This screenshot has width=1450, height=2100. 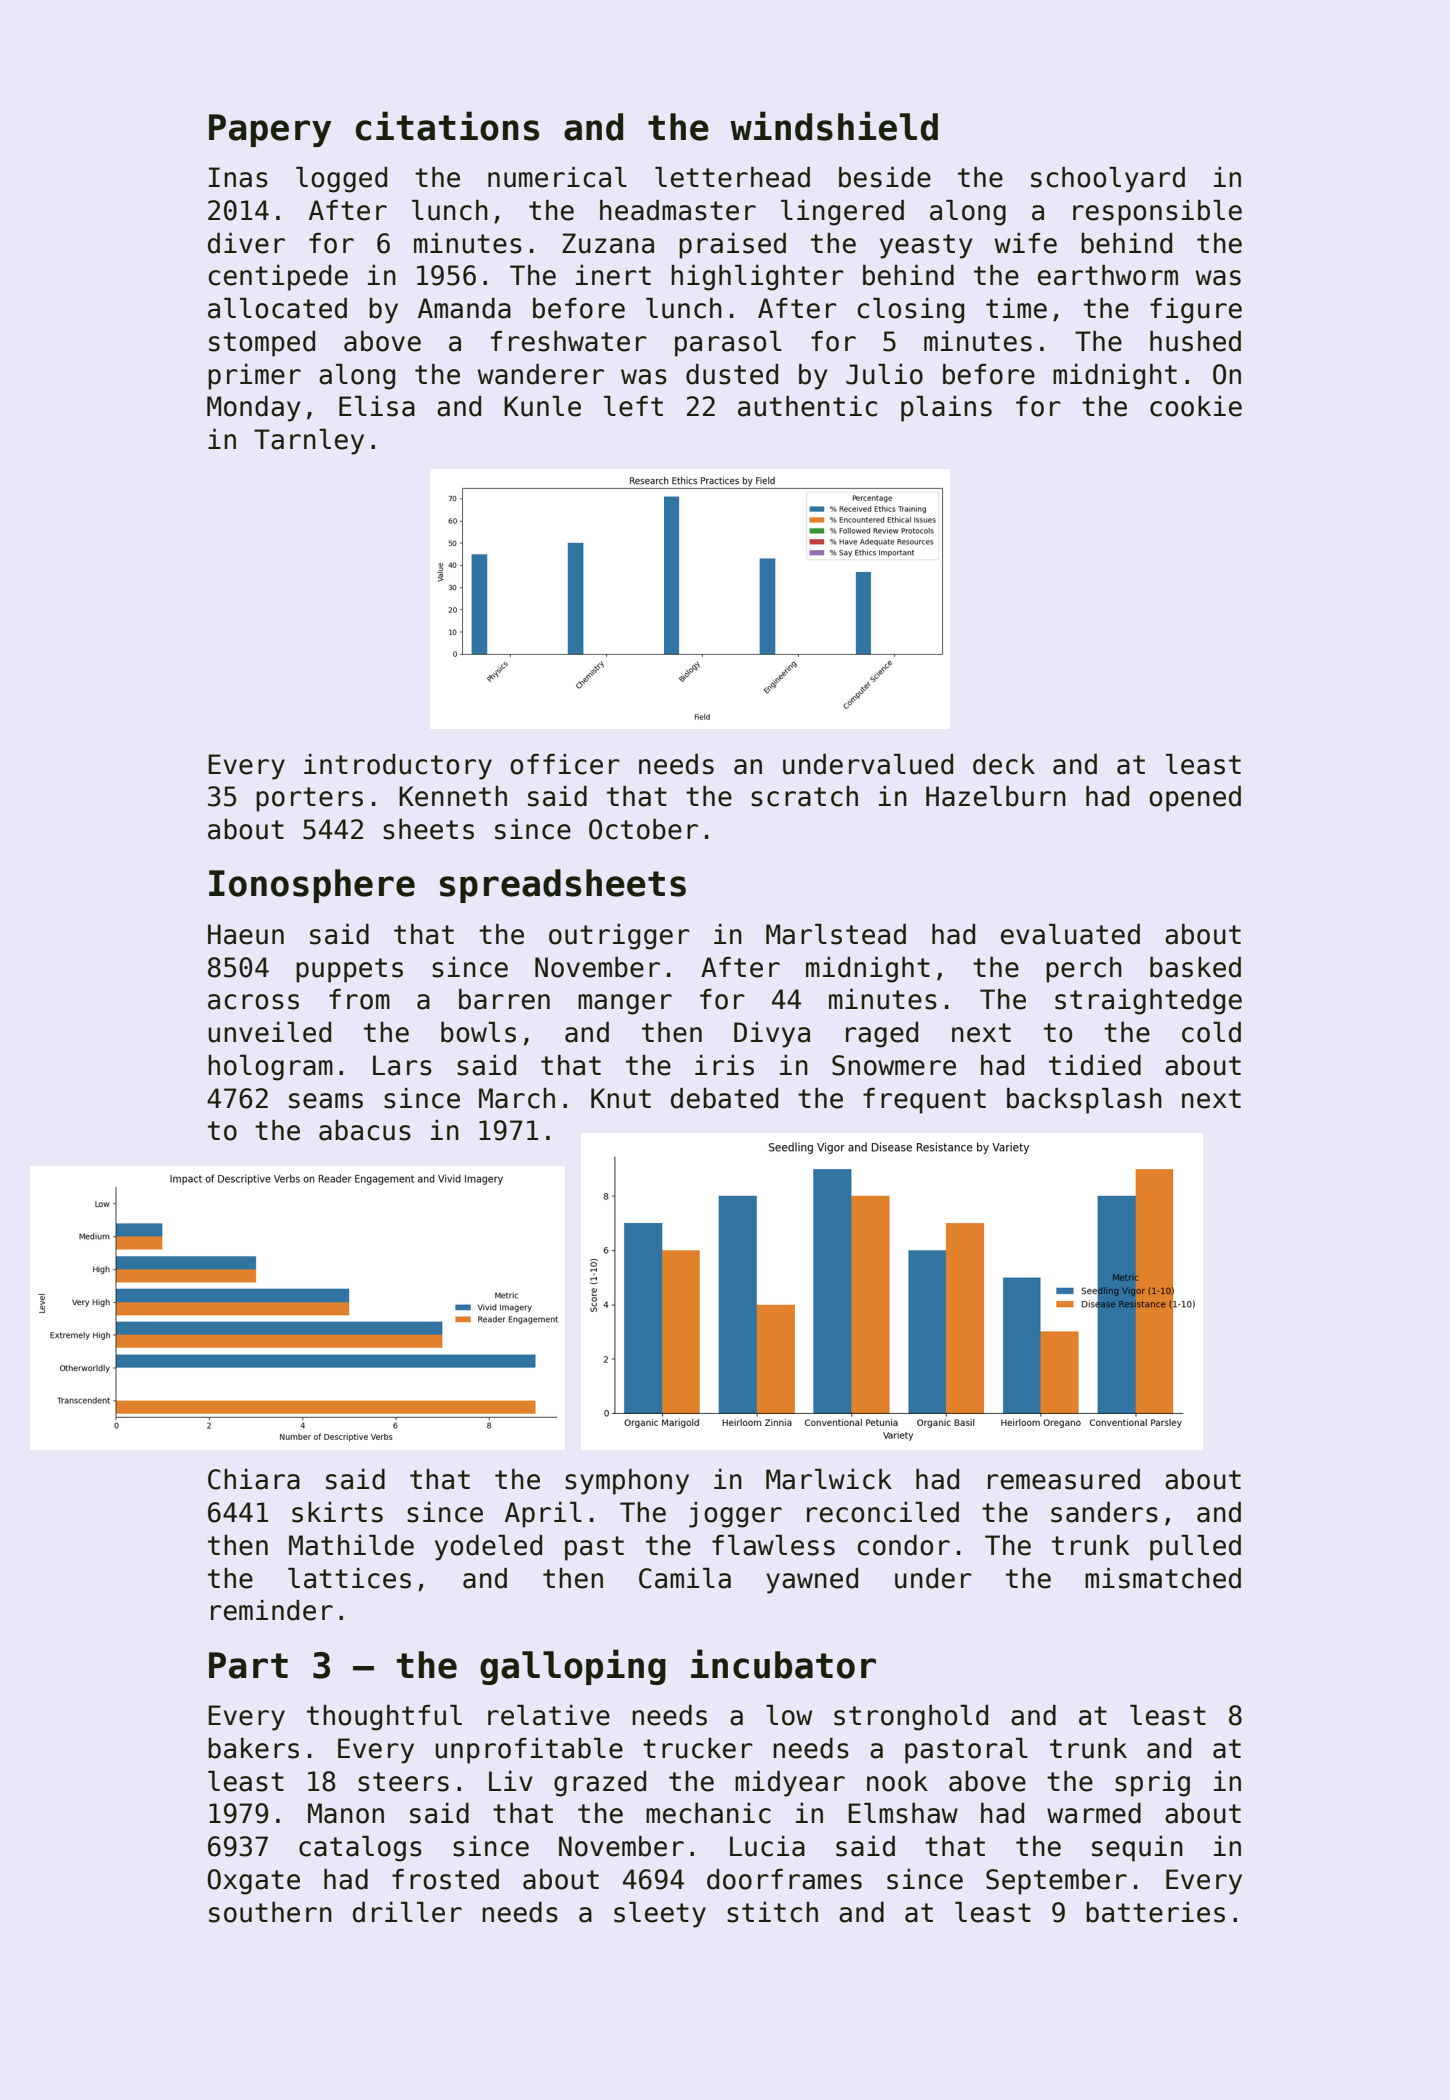 I want to click on letterhead, so click(x=732, y=177).
